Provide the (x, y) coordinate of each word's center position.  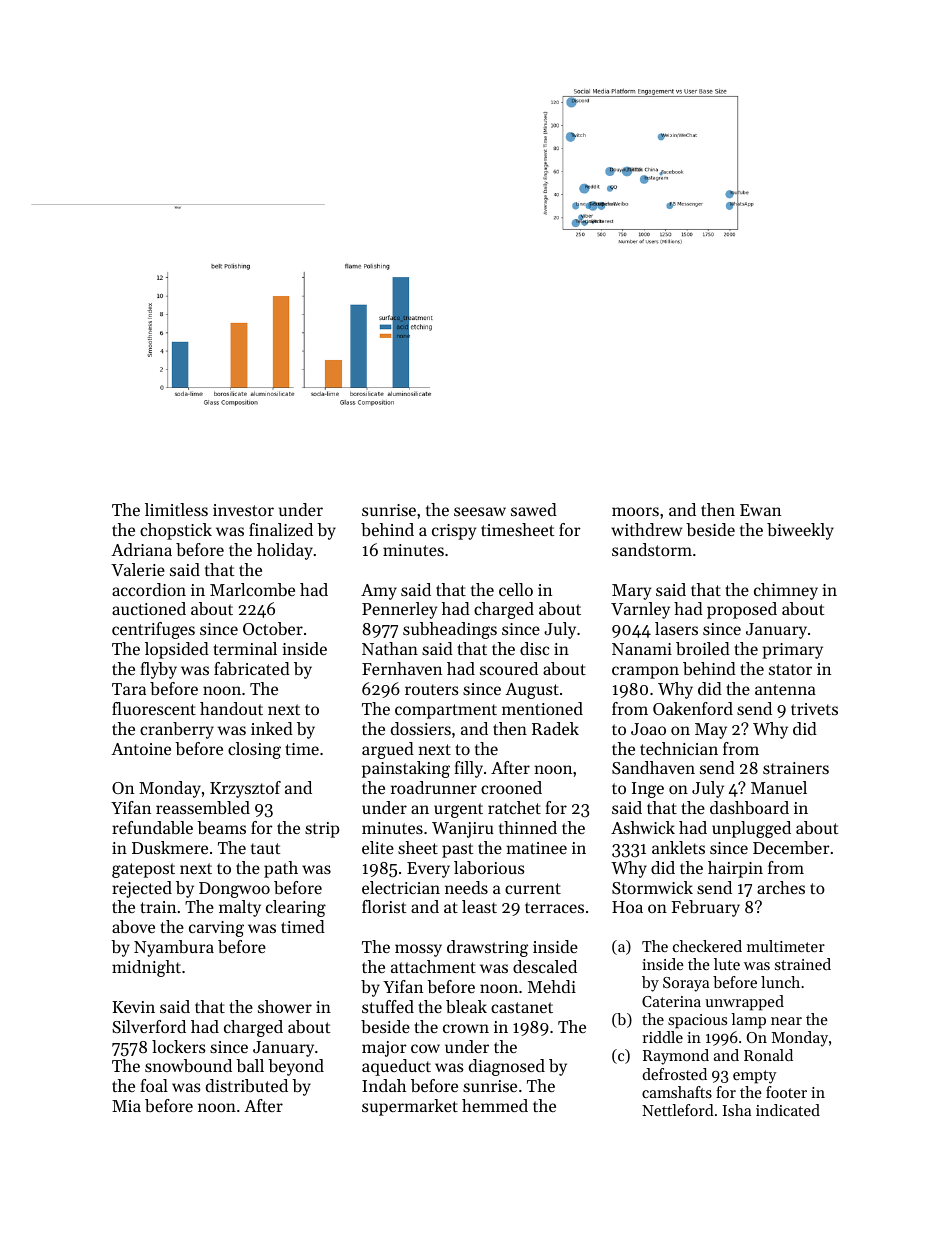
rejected (142, 889)
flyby (158, 670)
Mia (126, 1106)
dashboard (749, 807)
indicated (788, 1110)
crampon (645, 672)
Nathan (390, 648)
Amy (379, 592)
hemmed (495, 1105)
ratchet (514, 807)
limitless (176, 509)
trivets (814, 709)
